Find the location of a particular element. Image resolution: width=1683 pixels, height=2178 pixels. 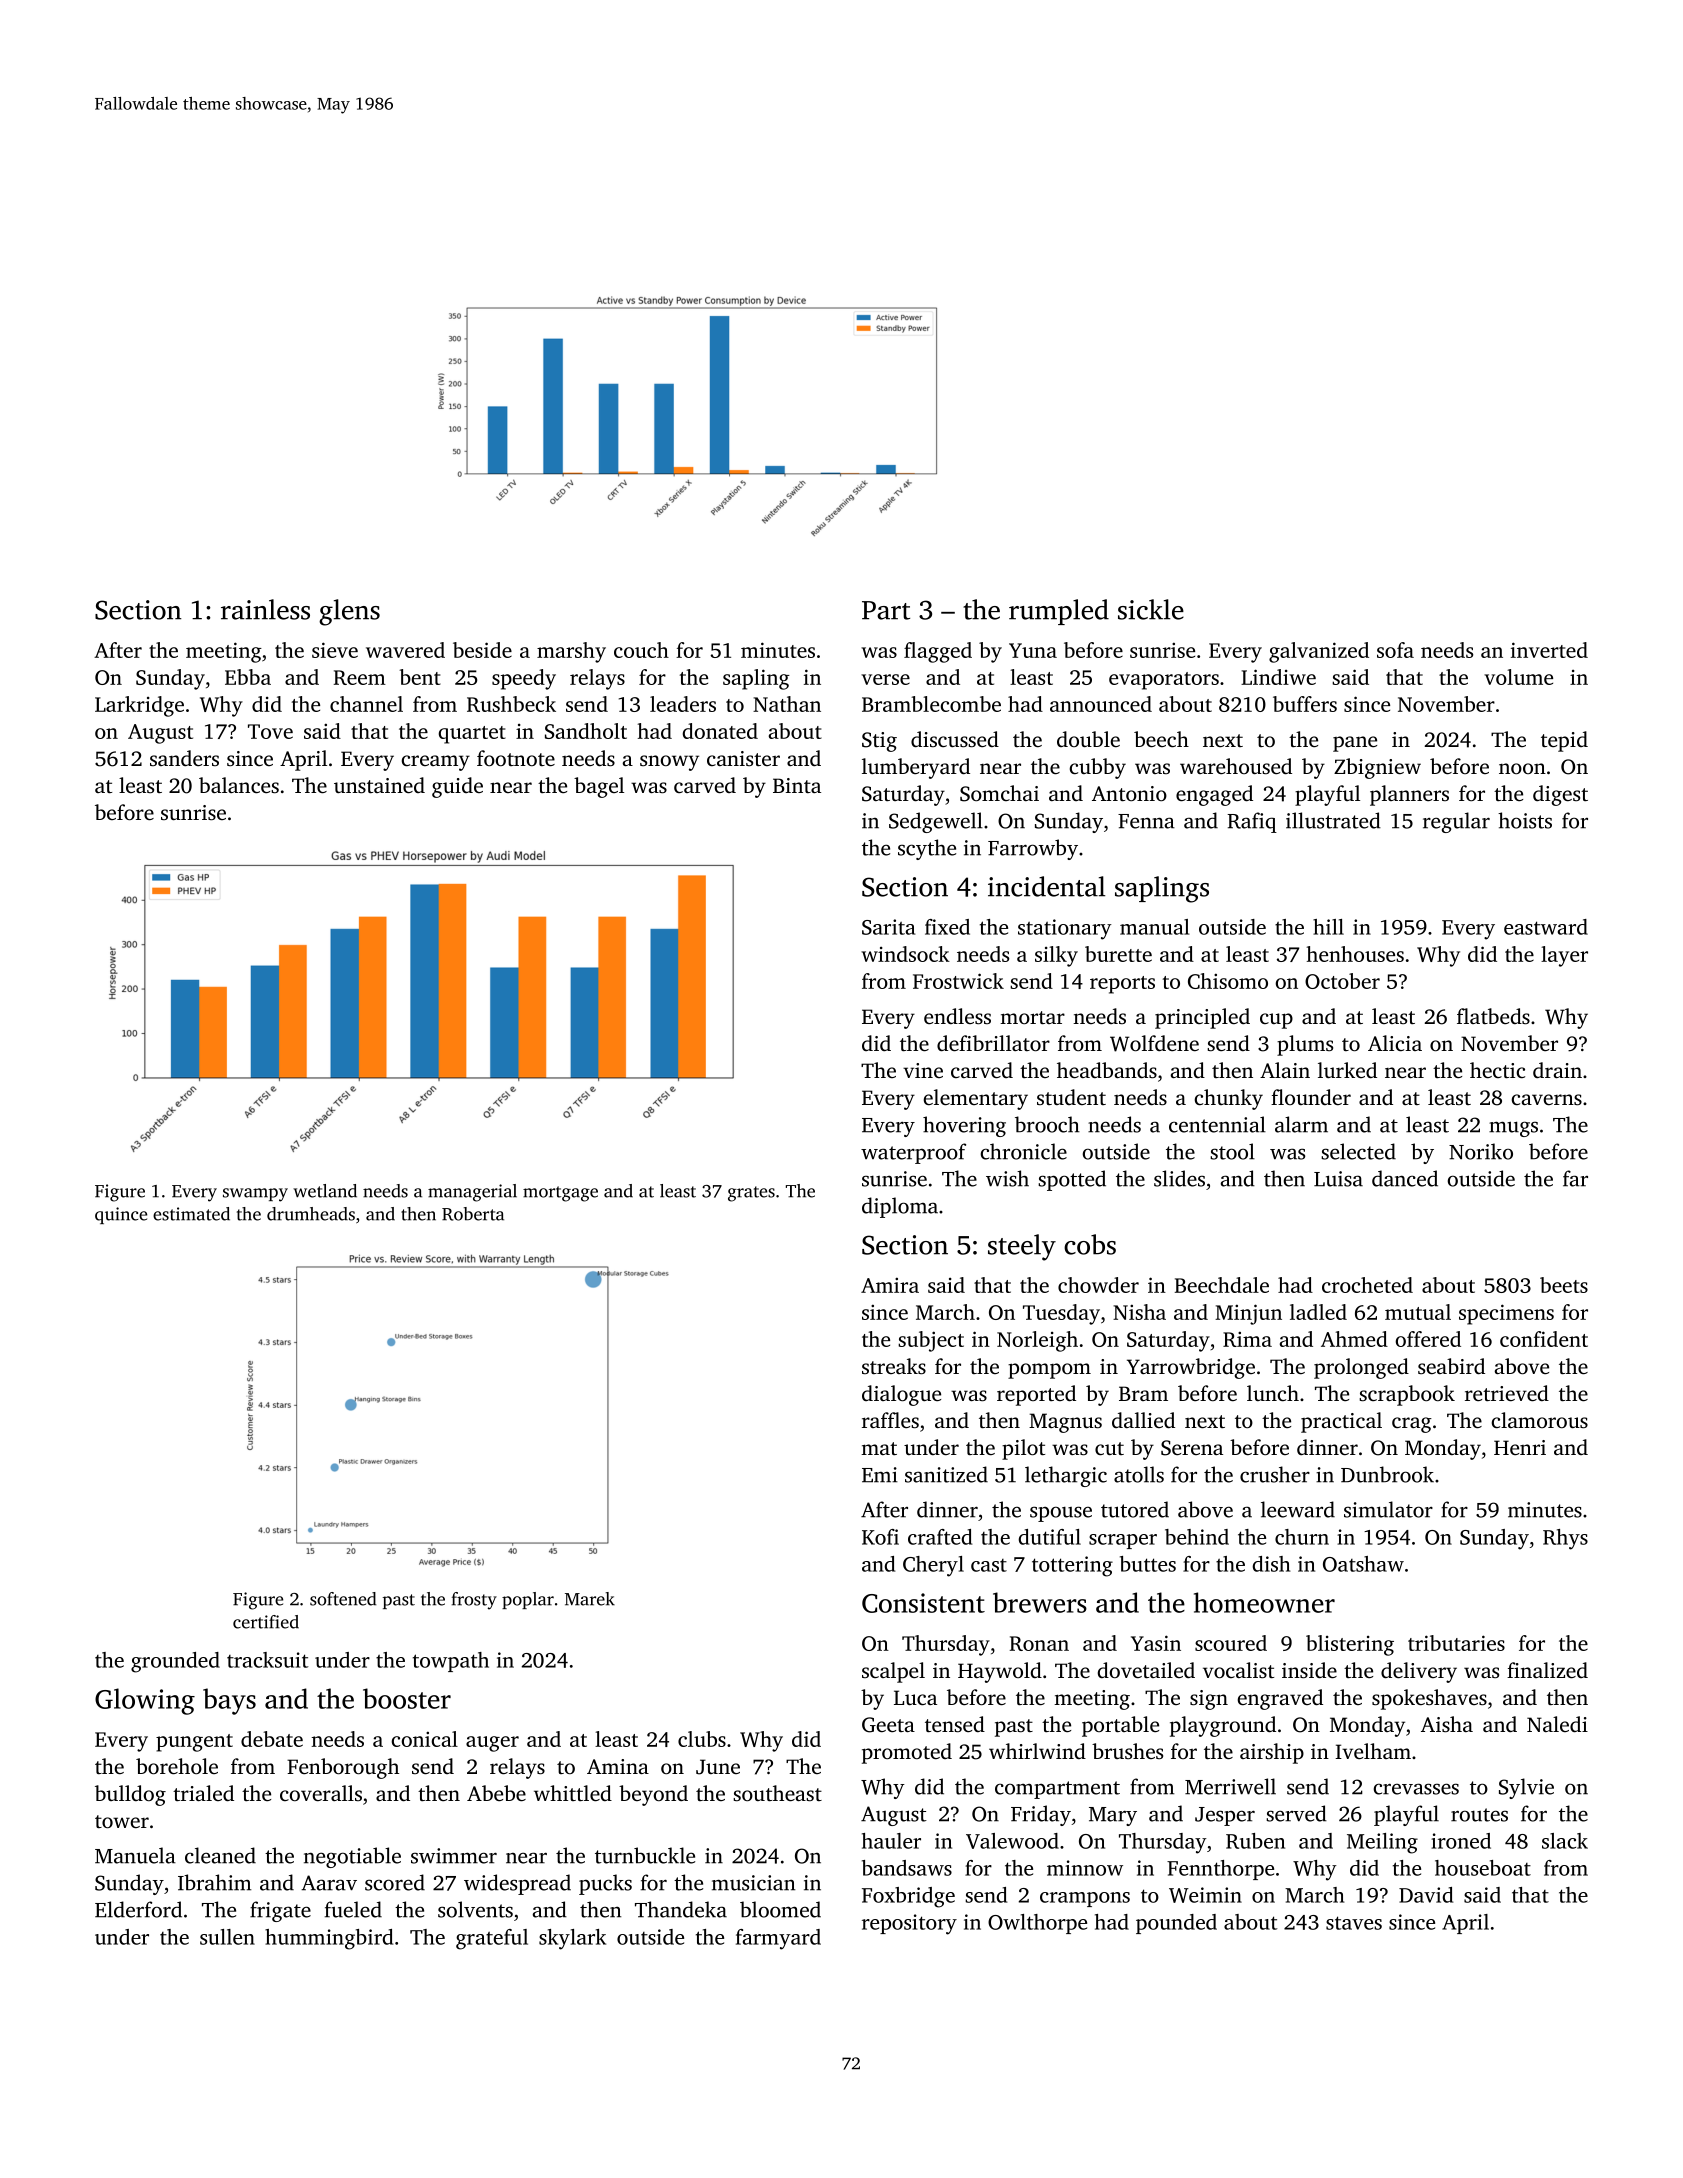

managerial is located at coordinates (472, 1193).
